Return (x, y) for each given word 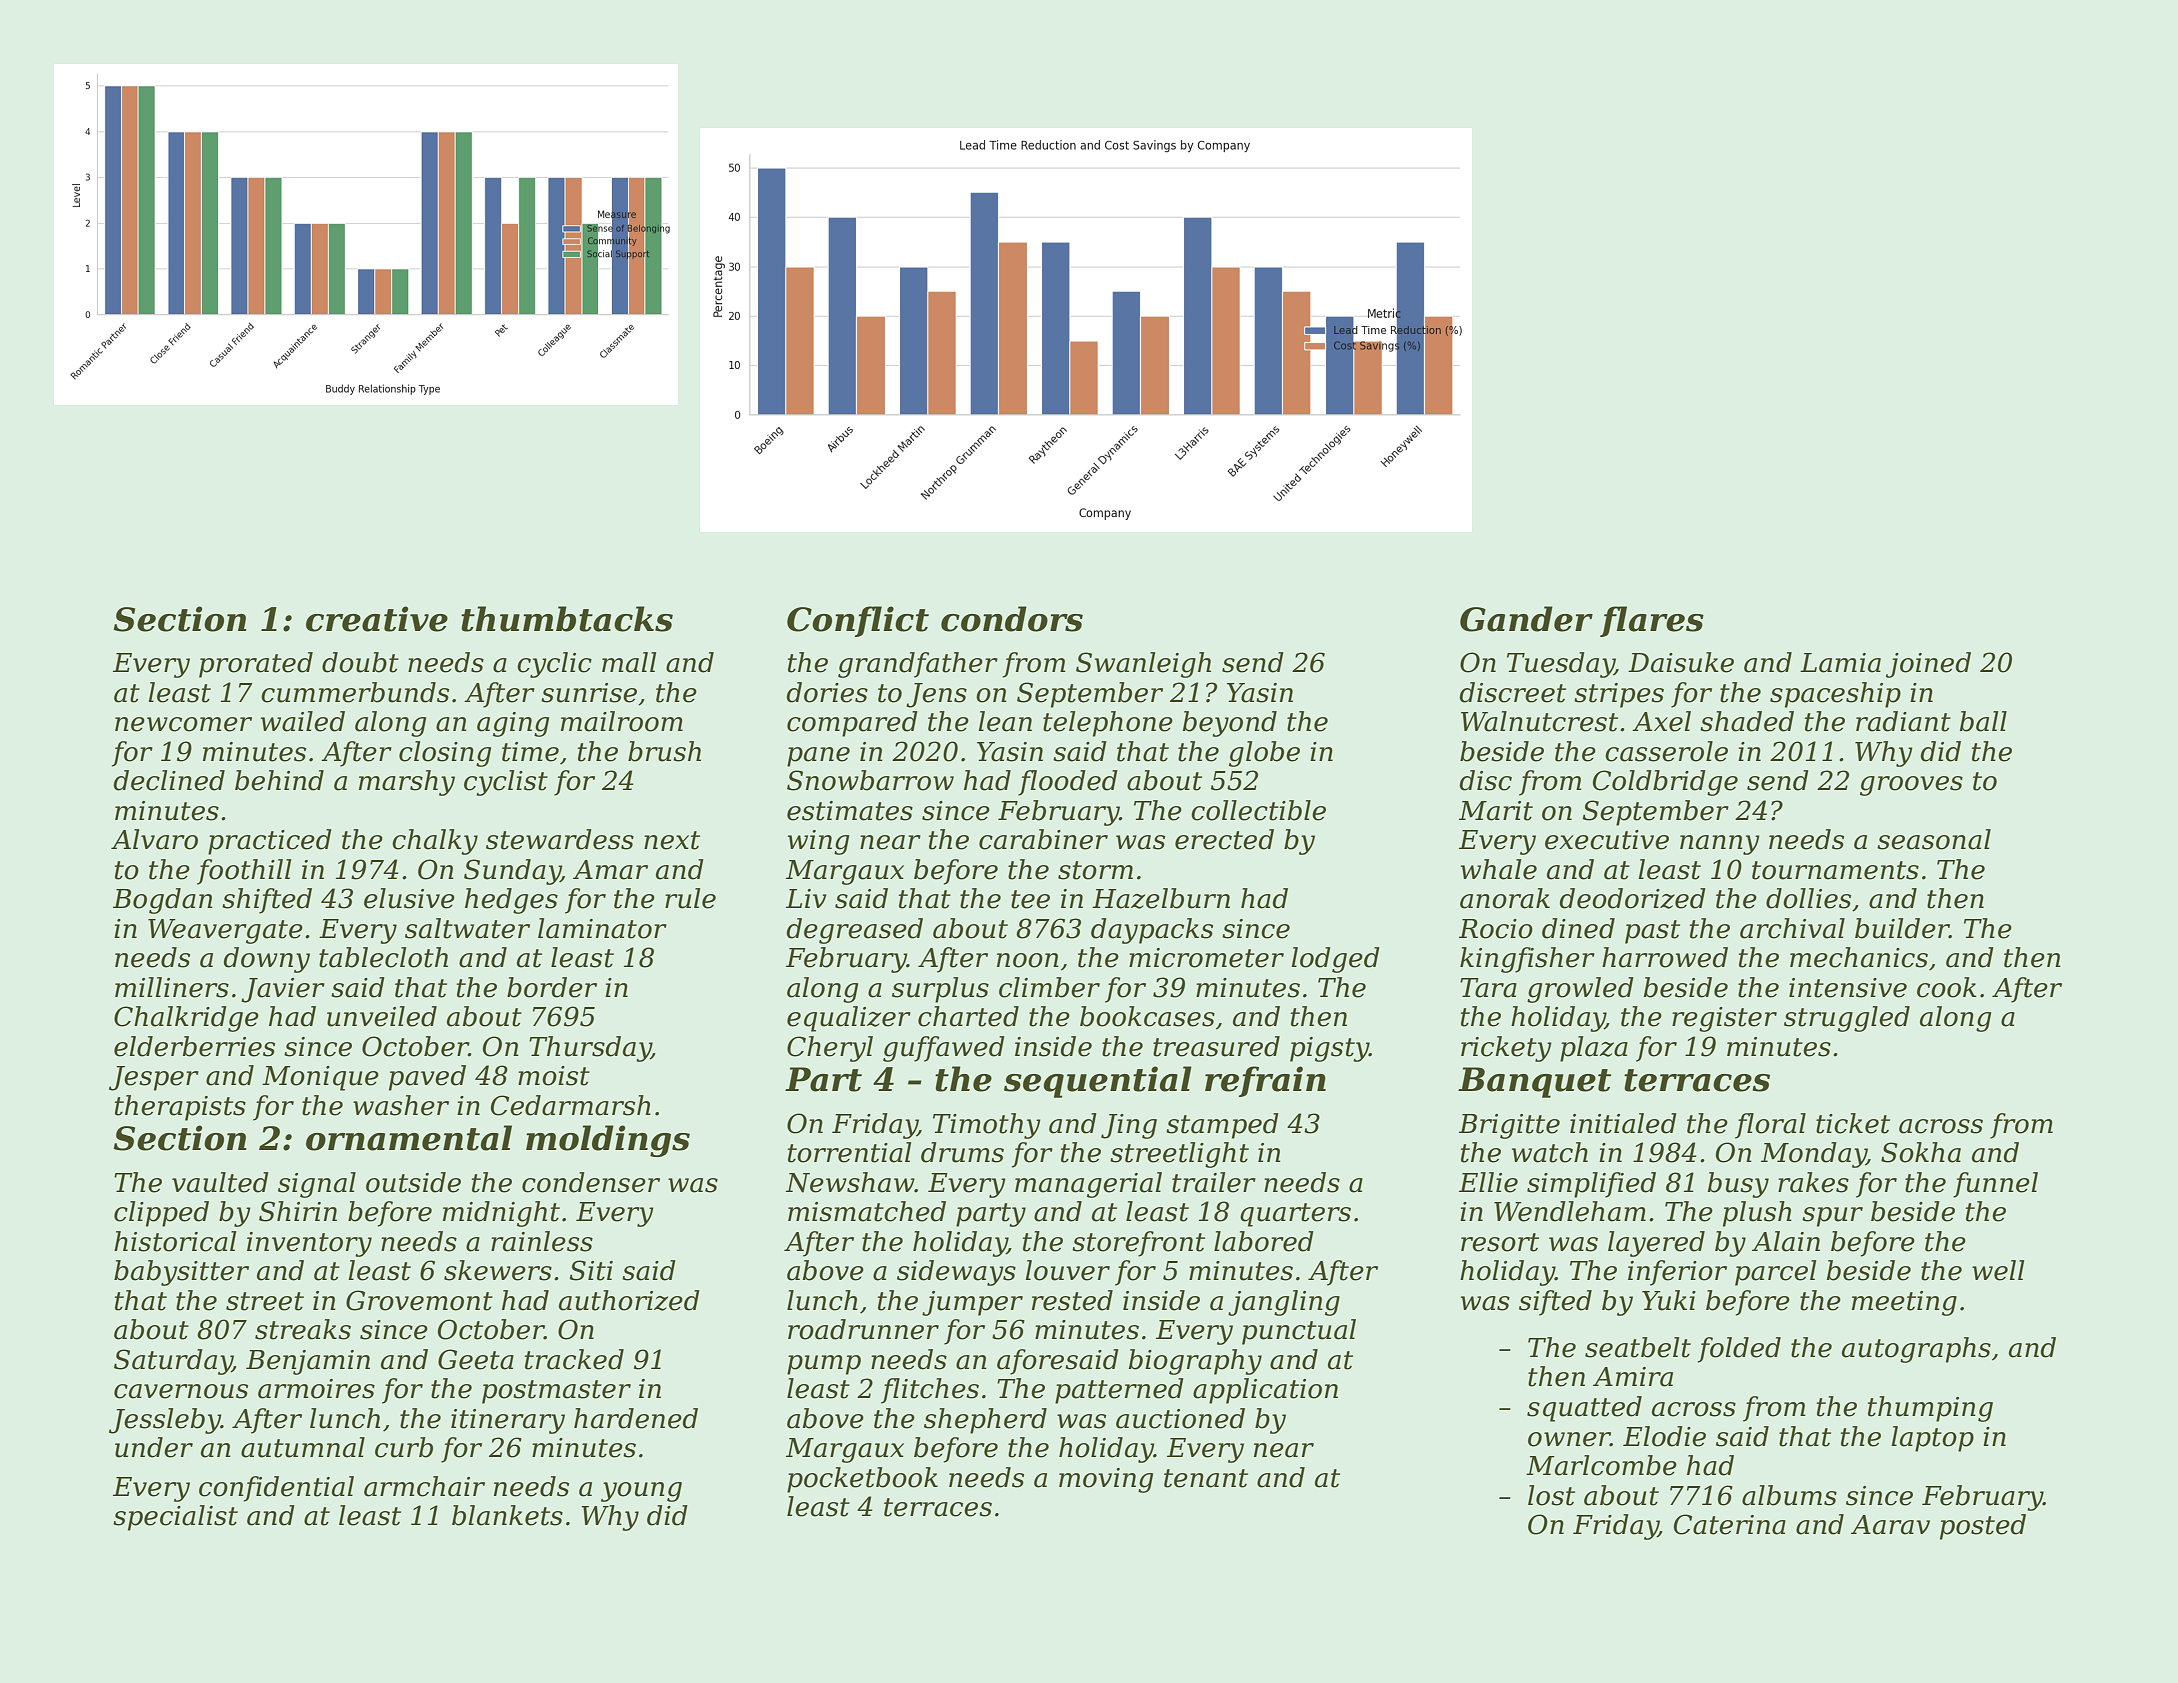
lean (1005, 721)
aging (513, 724)
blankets (507, 1515)
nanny (1720, 845)
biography (1195, 1362)
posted (1983, 1527)
